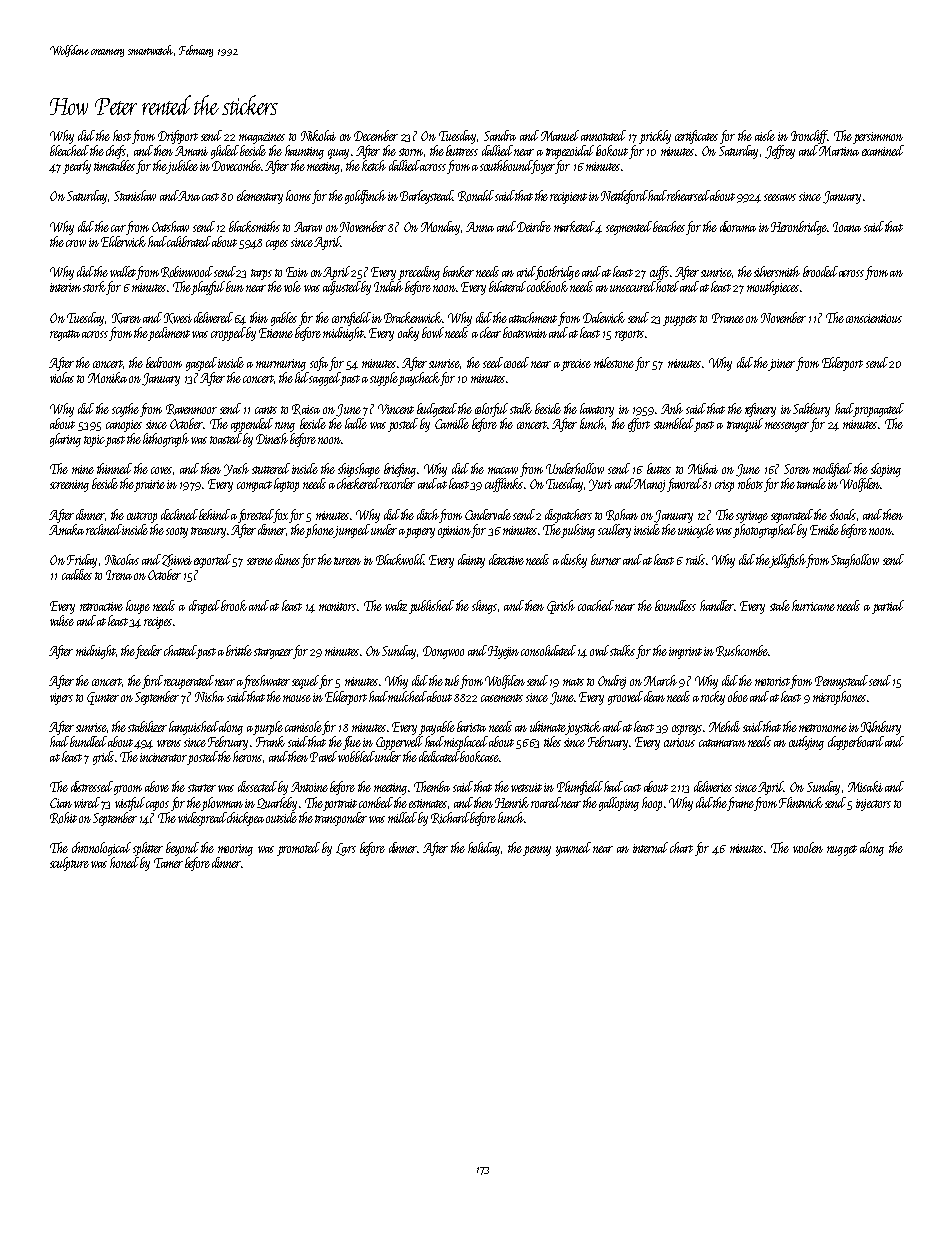 The height and width of the screenshot is (1233, 952). I want to click on persimmon, so click(878, 138).
